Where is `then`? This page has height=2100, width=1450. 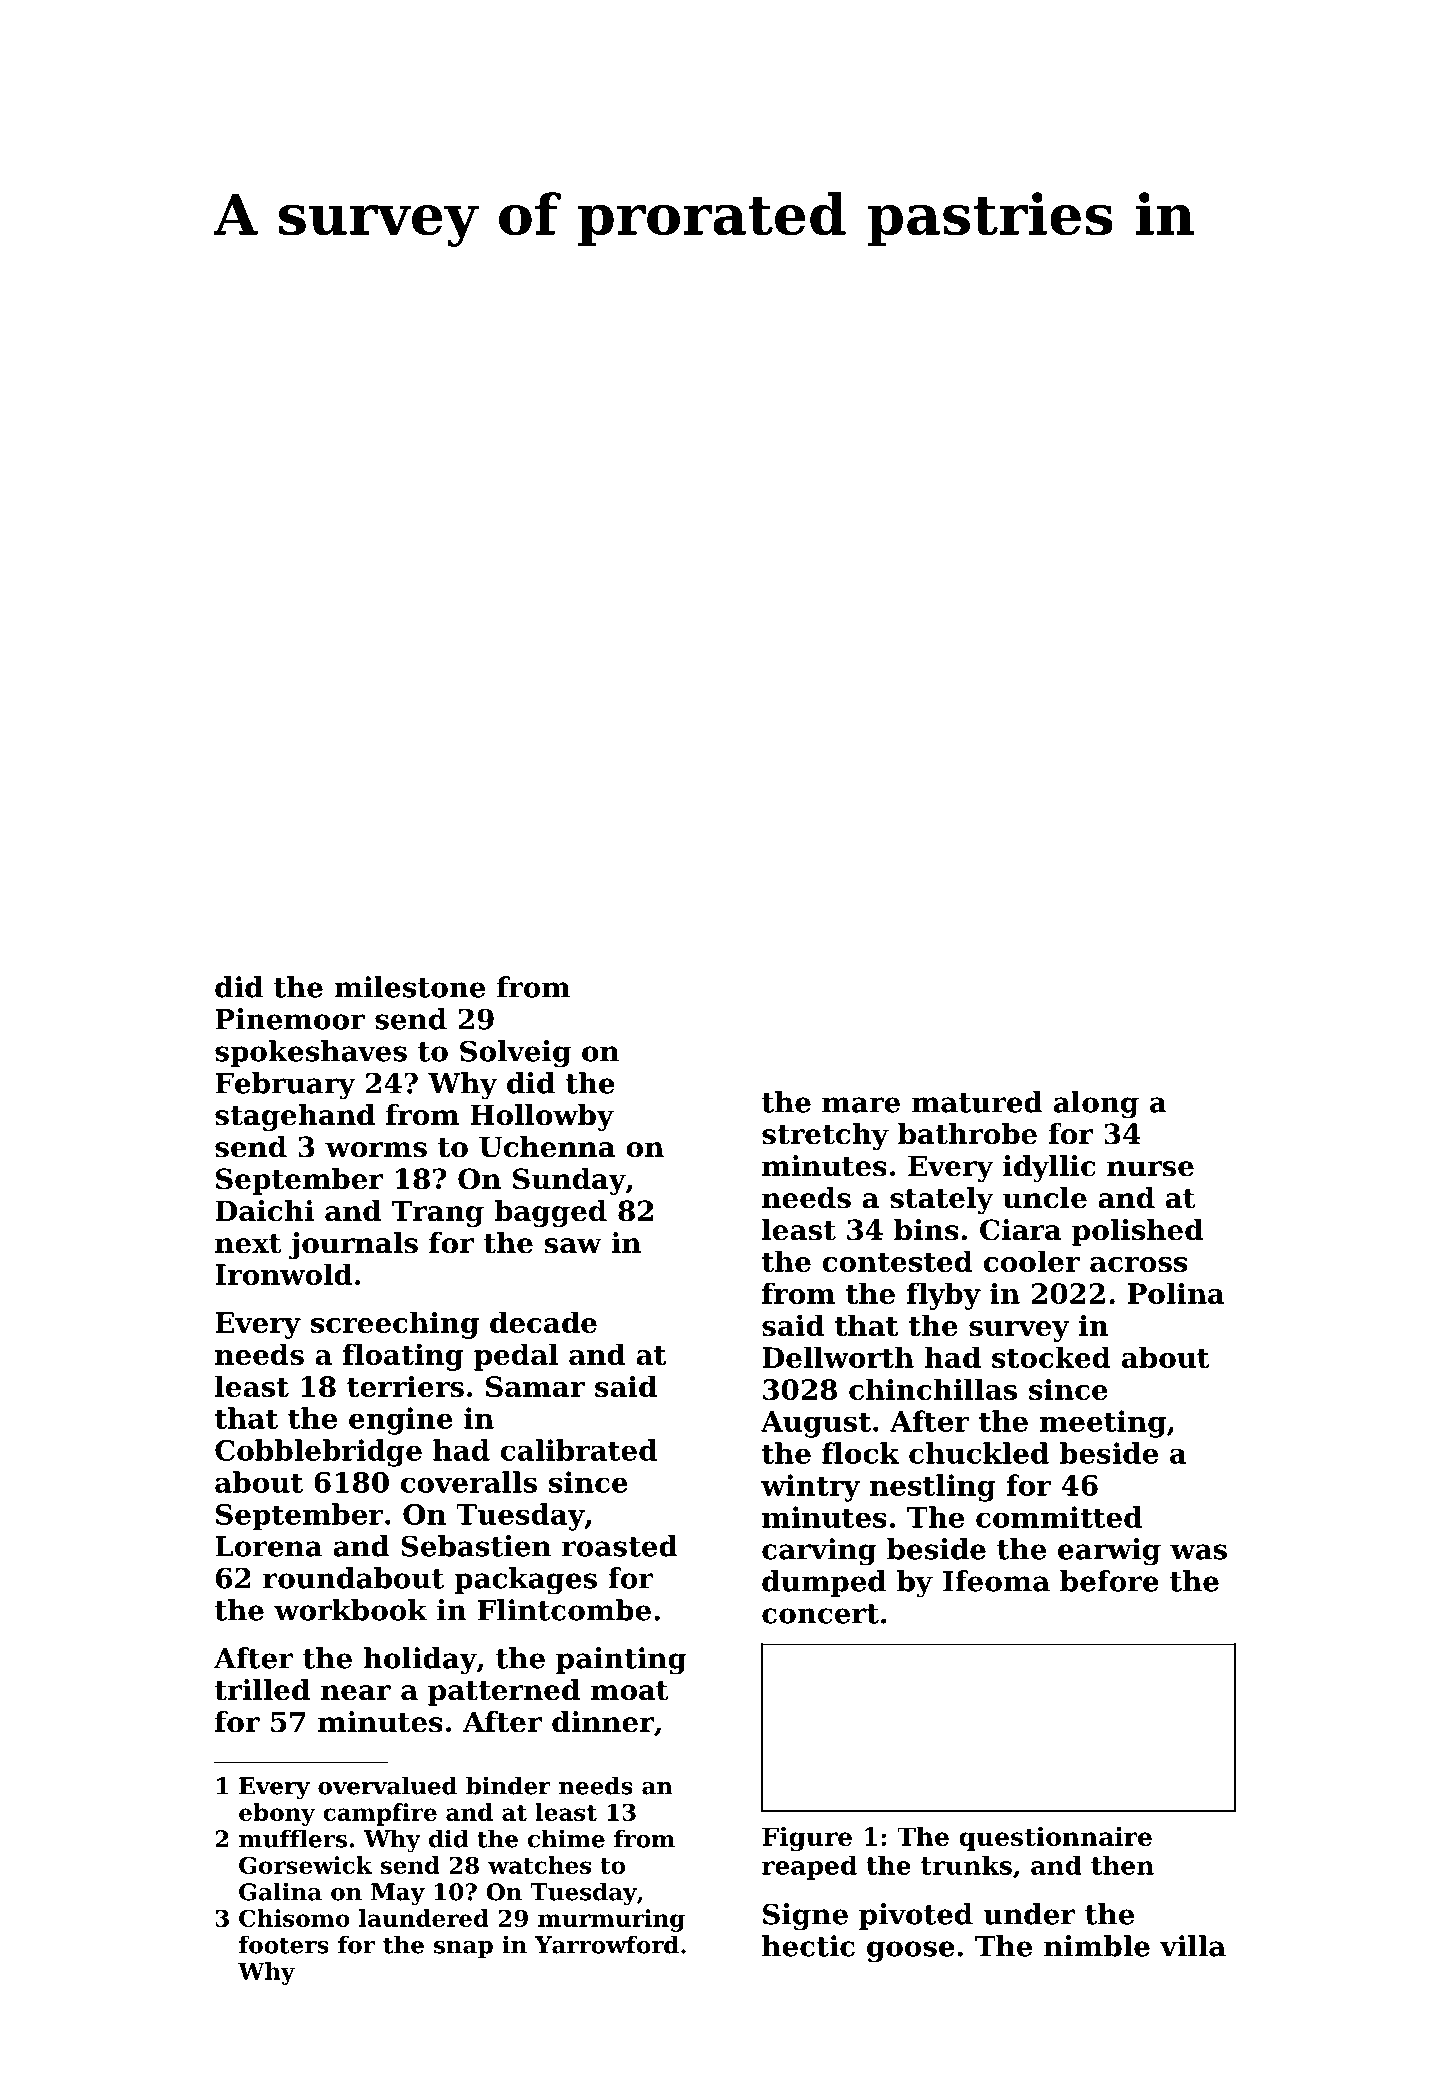
then is located at coordinates (1122, 1865).
